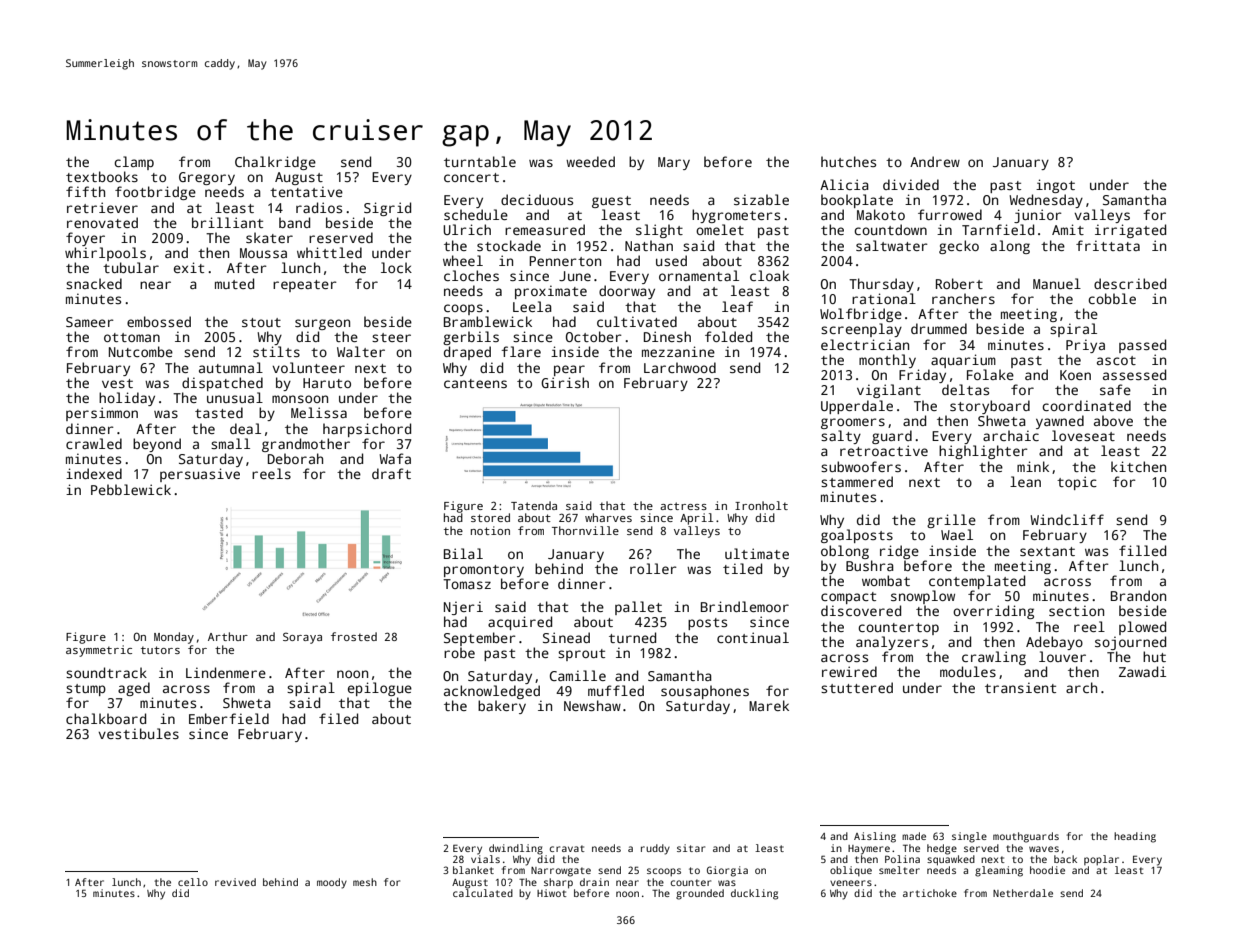 Image resolution: width=1233 pixels, height=952 pixels. I want to click on Aisling, so click(875, 837).
